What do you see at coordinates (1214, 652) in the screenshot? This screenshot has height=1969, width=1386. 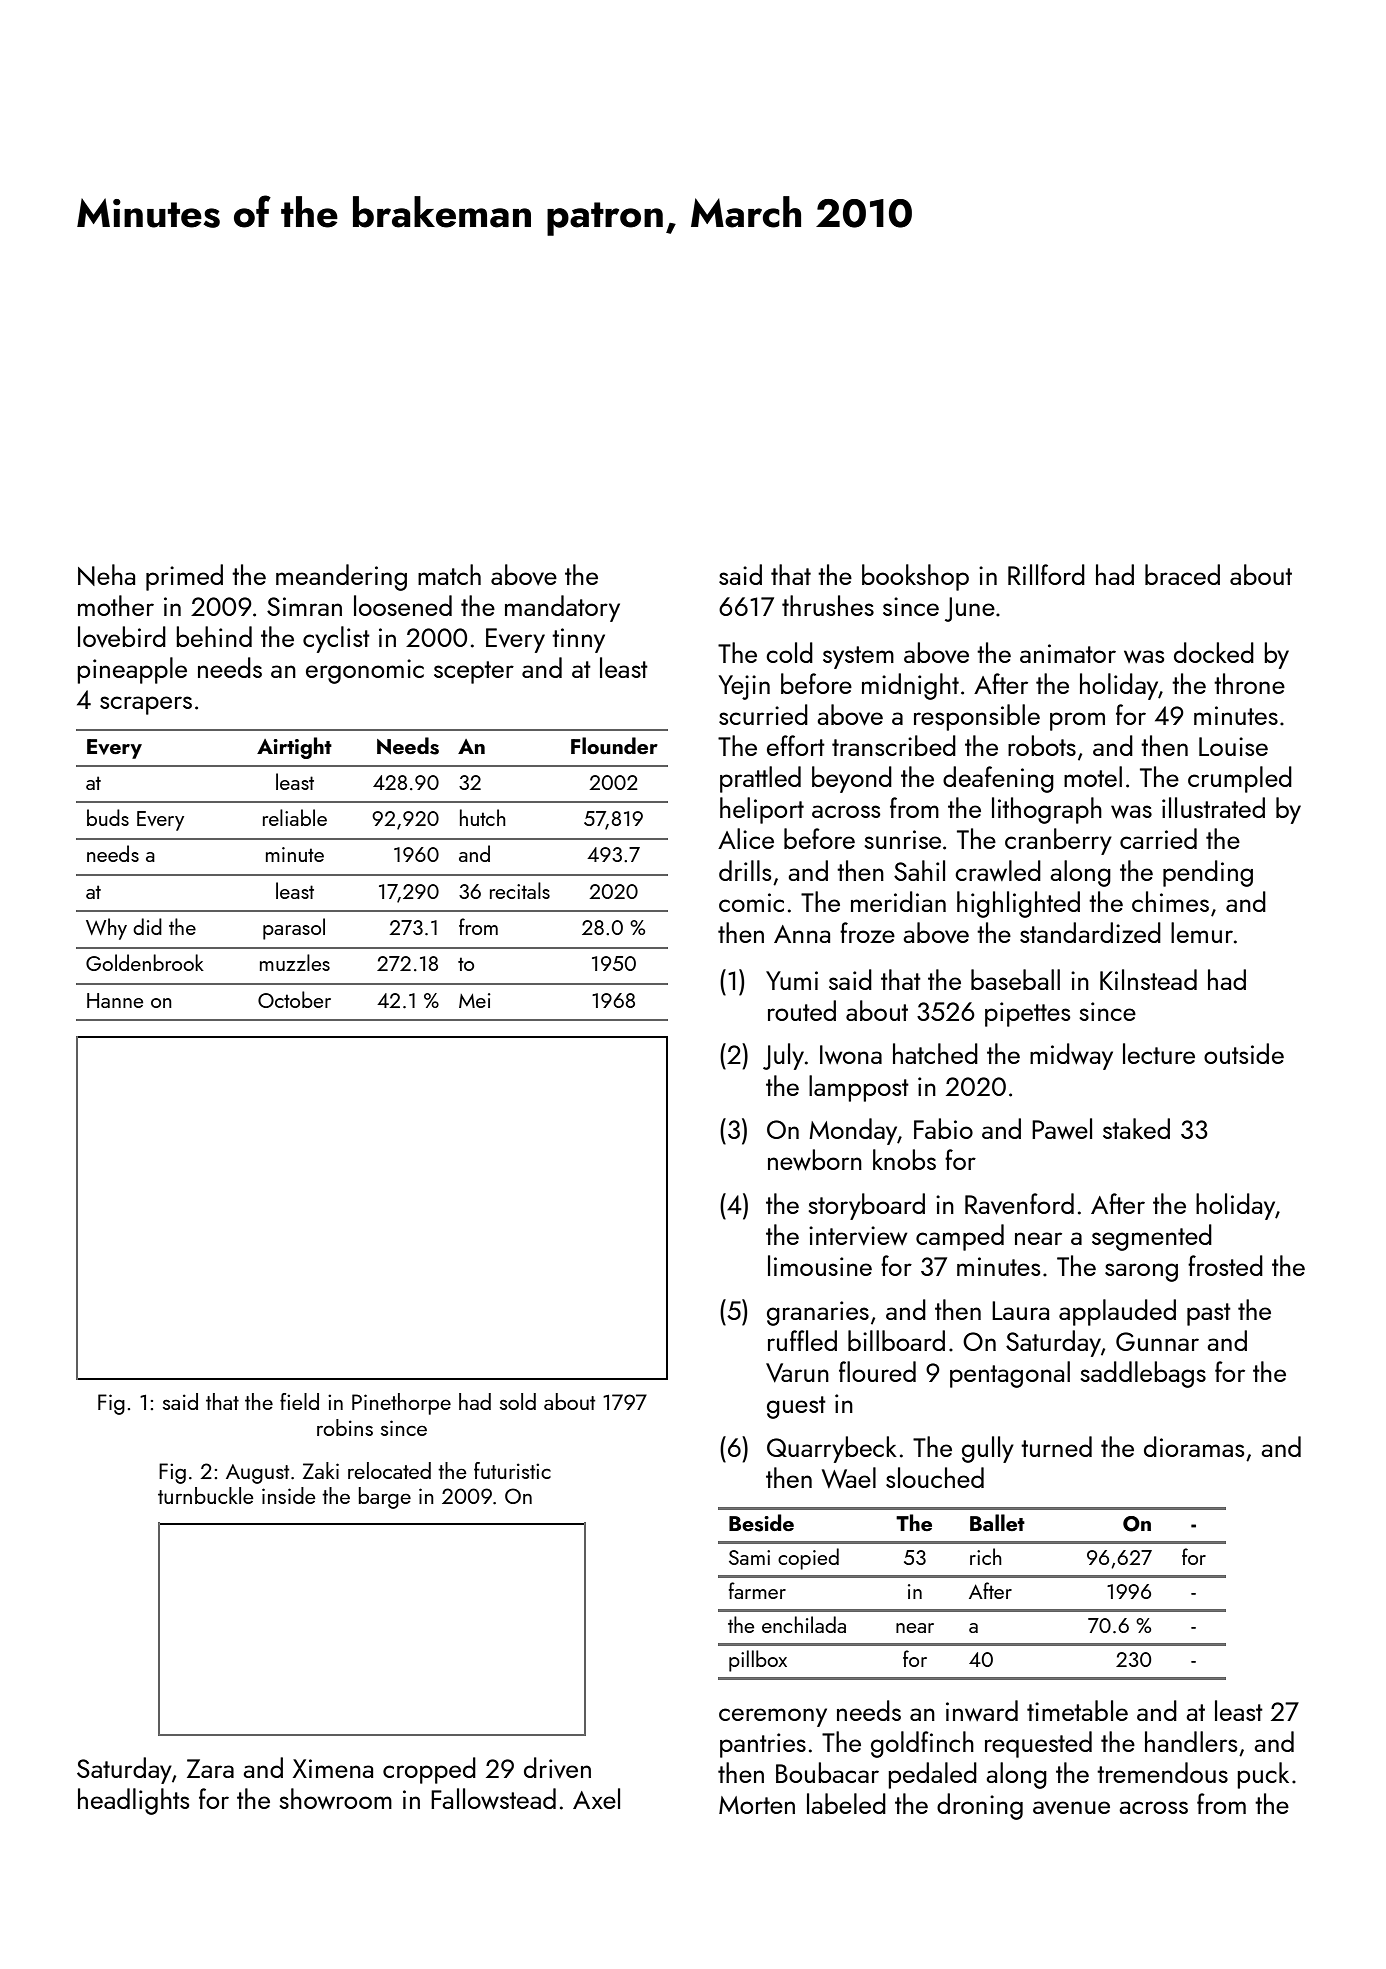 I see `docked` at bounding box center [1214, 652].
